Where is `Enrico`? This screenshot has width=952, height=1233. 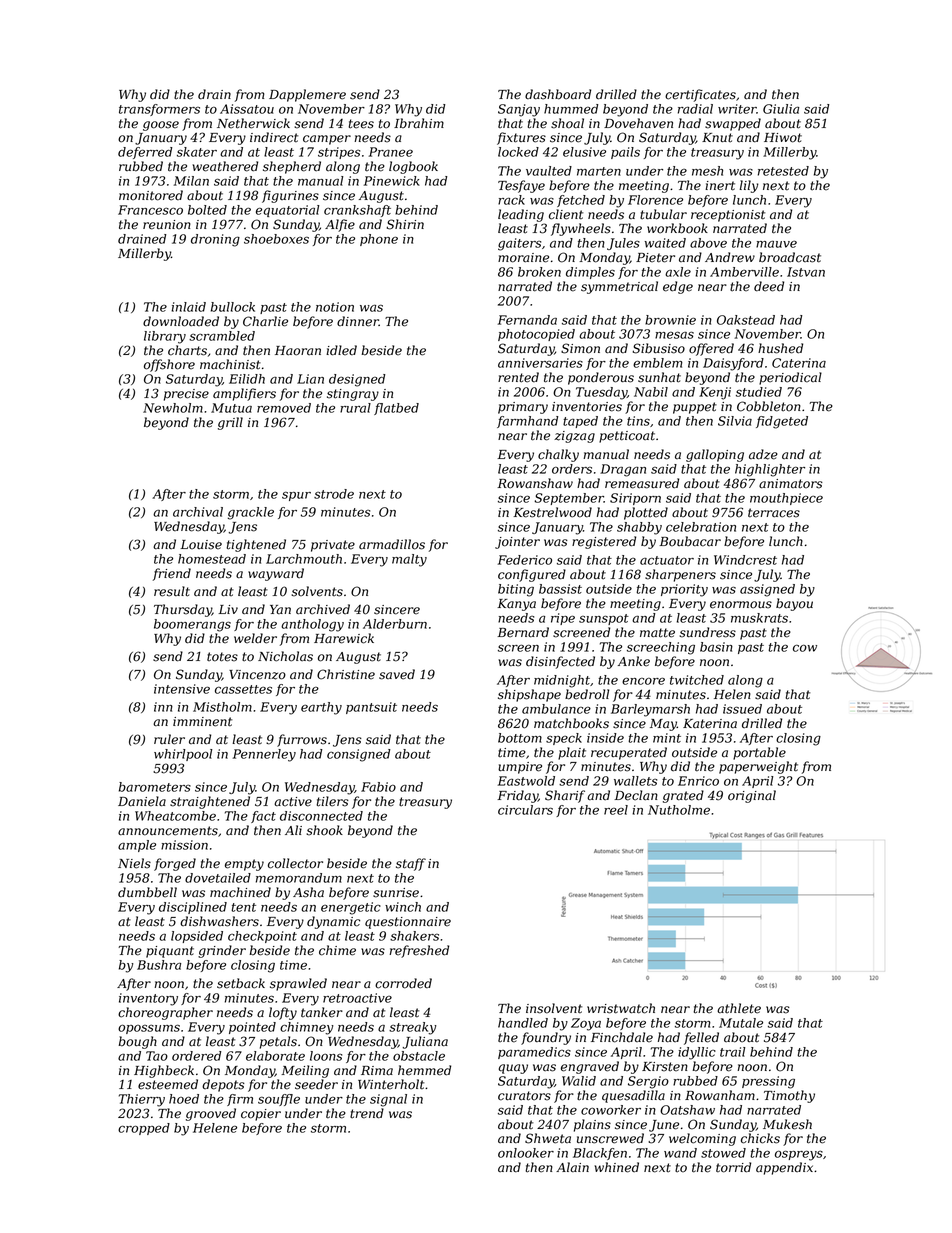 Enrico is located at coordinates (698, 781).
